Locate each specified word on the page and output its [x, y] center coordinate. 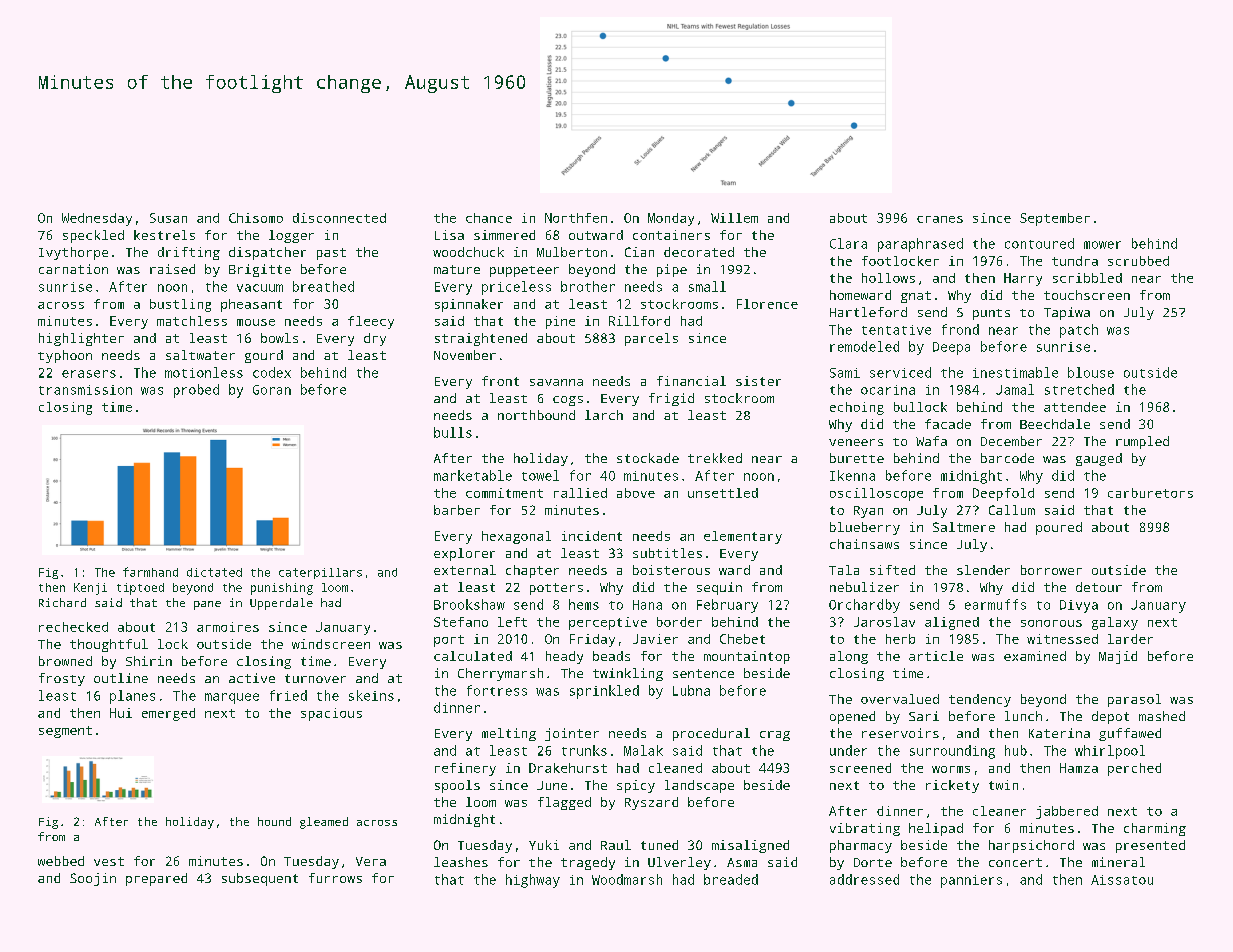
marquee [232, 698]
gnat [916, 297]
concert [1015, 862]
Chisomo [256, 218]
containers [671, 235]
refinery [465, 769]
